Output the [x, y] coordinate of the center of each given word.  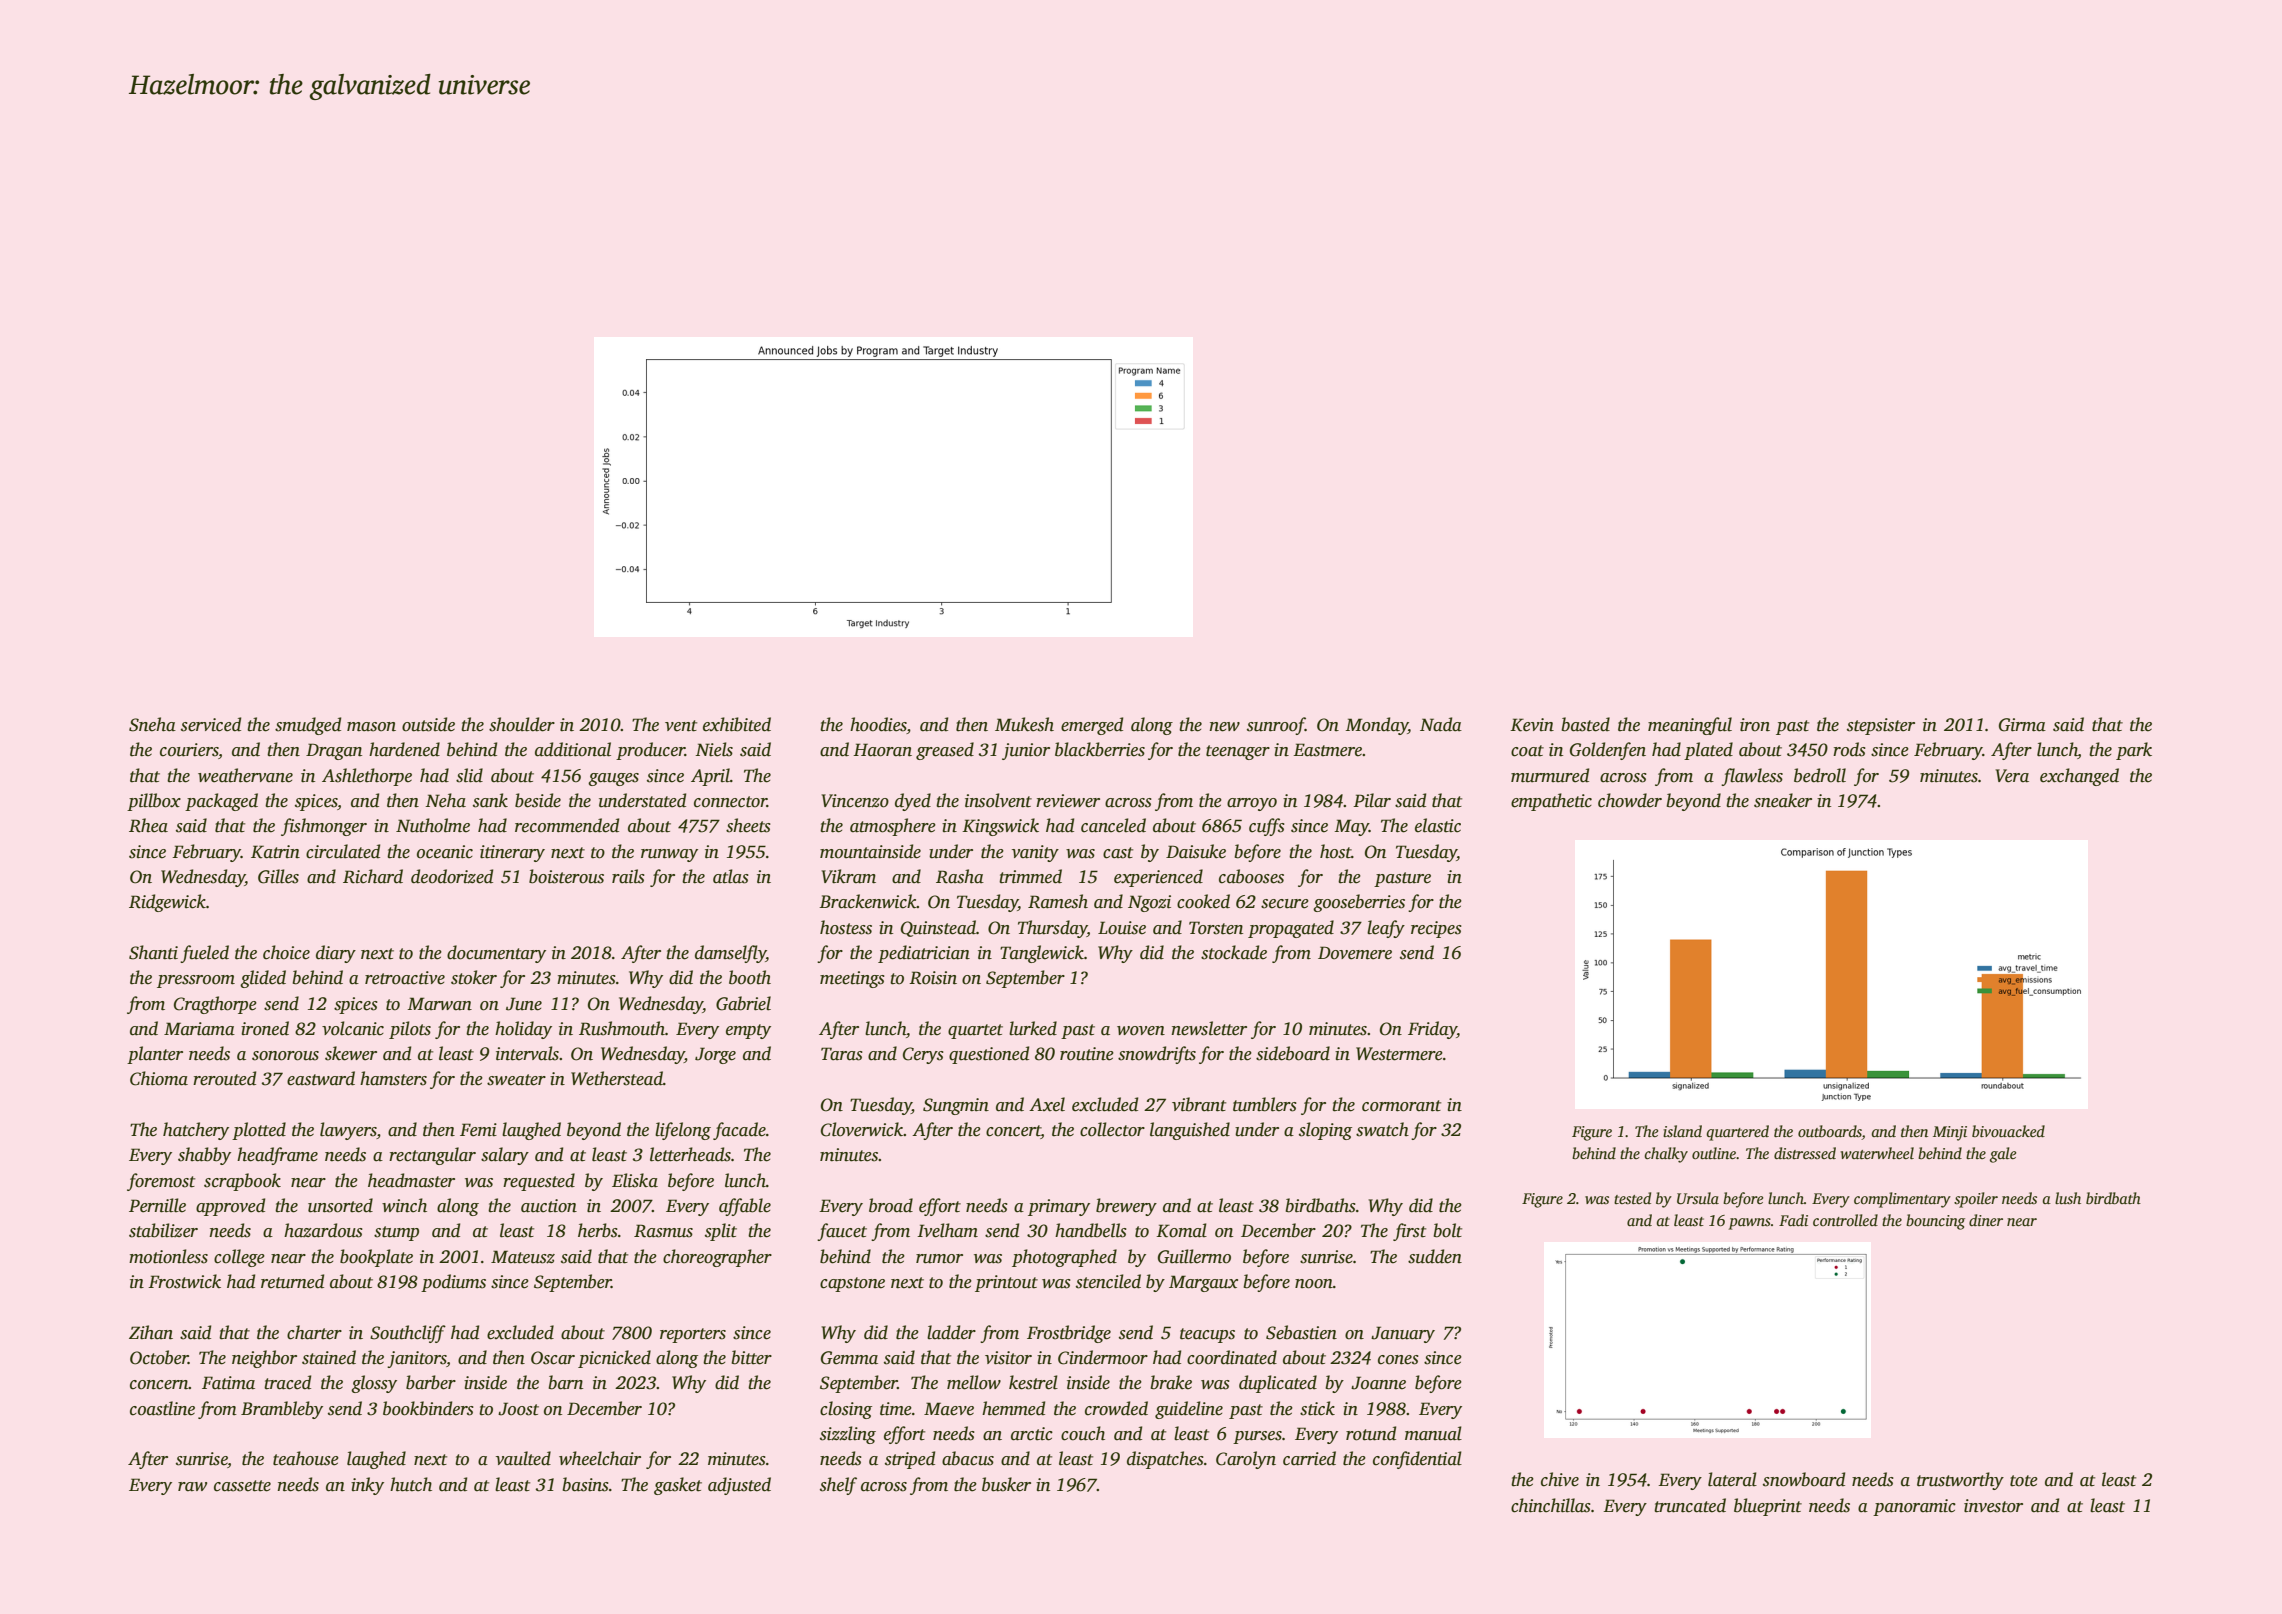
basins [585, 1484]
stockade [1234, 952]
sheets [748, 825]
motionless [168, 1256]
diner [1986, 1220]
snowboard [1804, 1479]
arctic [1032, 1434]
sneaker [1783, 800]
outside [428, 724]
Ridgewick [167, 903]
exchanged [2079, 777]
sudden [1435, 1256]
